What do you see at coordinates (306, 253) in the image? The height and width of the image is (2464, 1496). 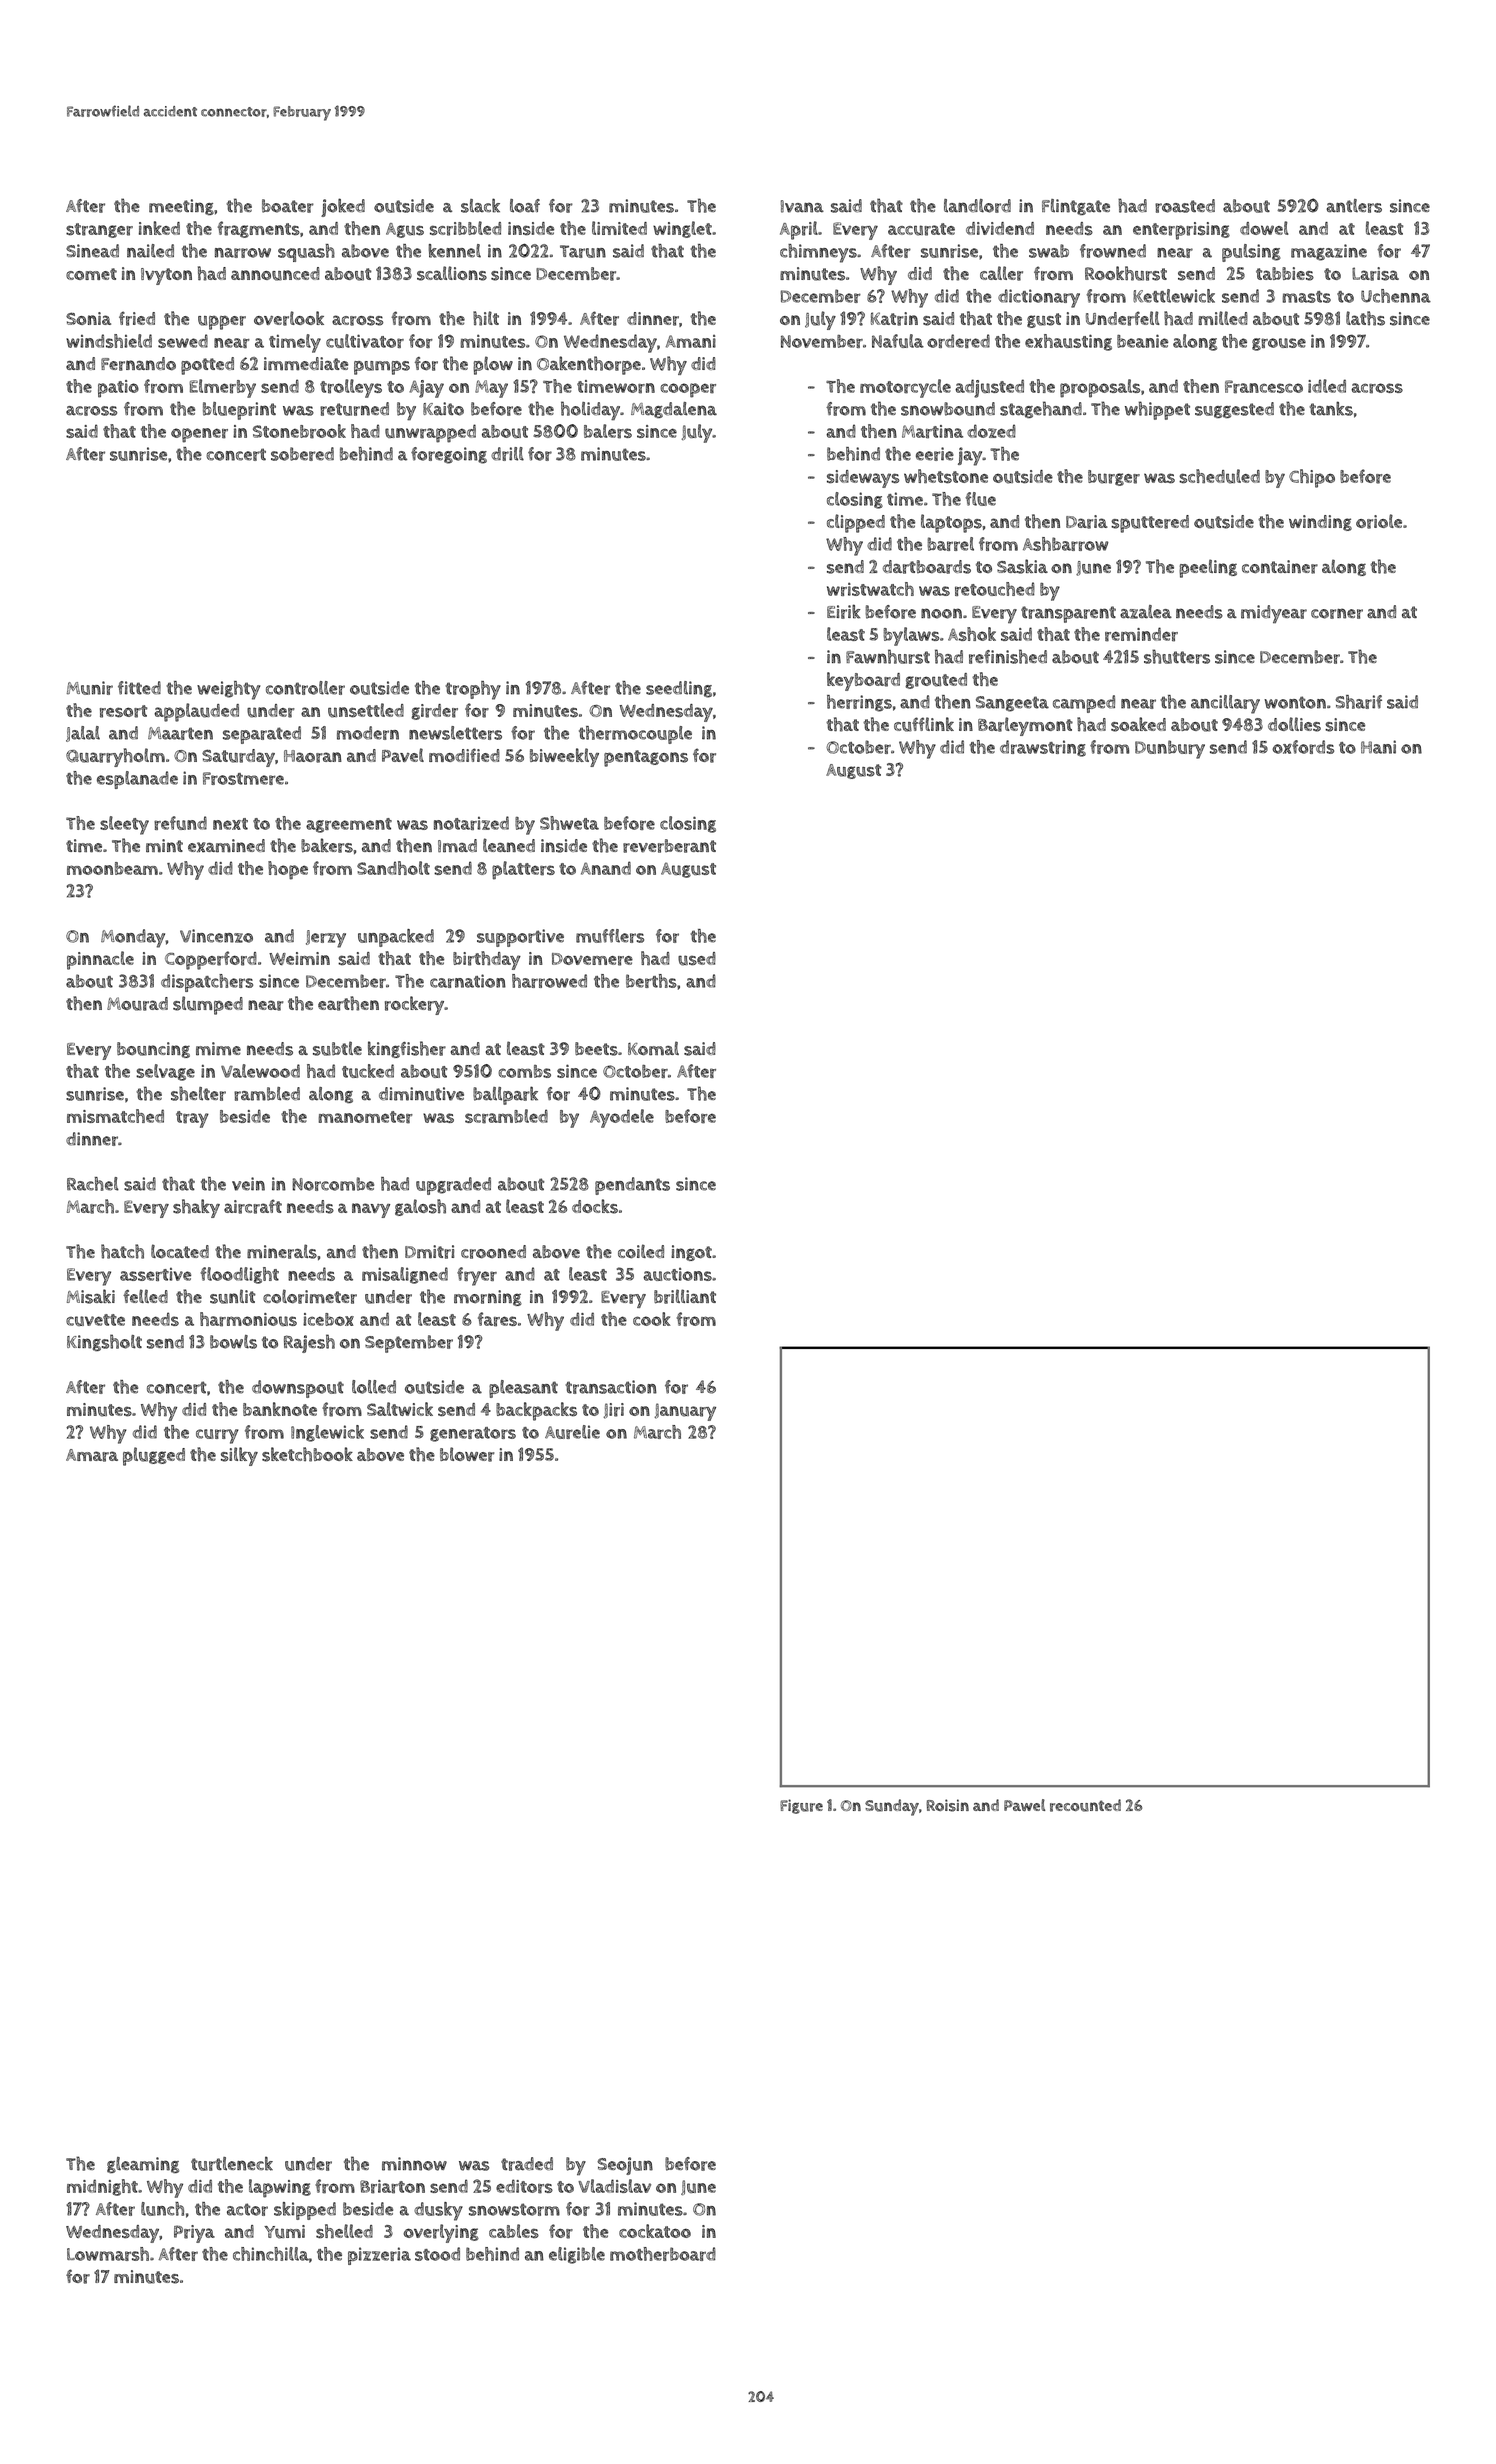 I see `squash` at bounding box center [306, 253].
